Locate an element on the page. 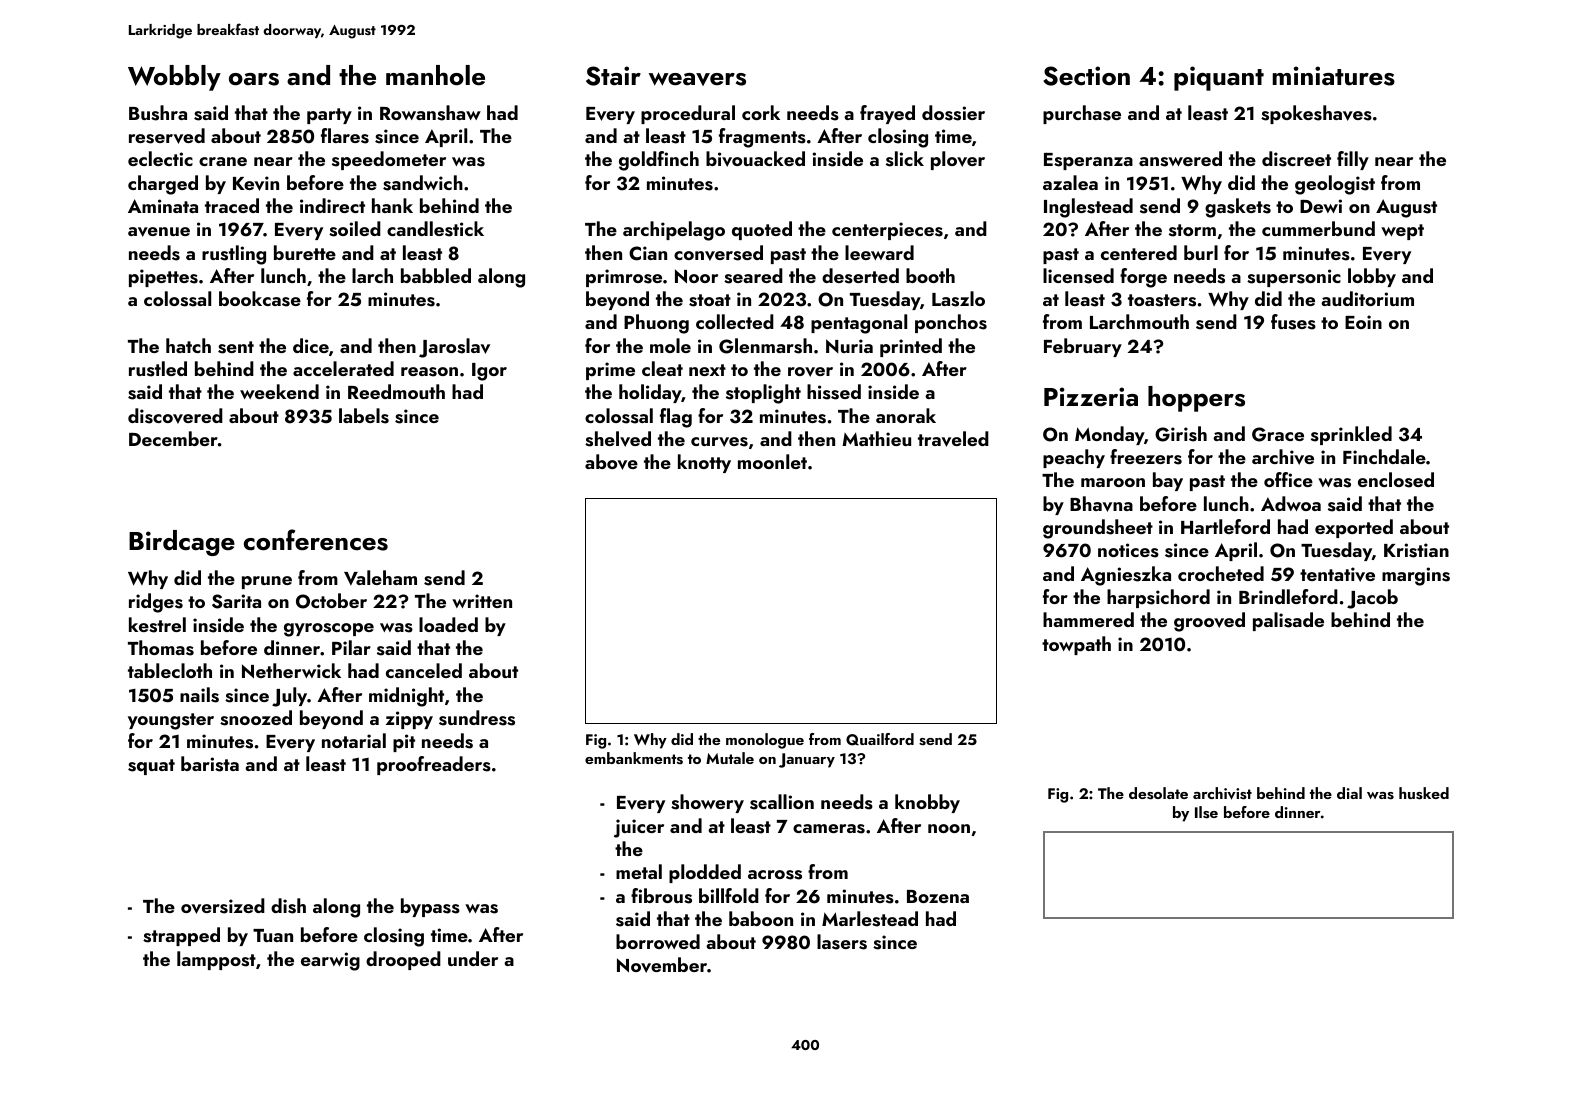  dial is located at coordinates (1349, 793).
